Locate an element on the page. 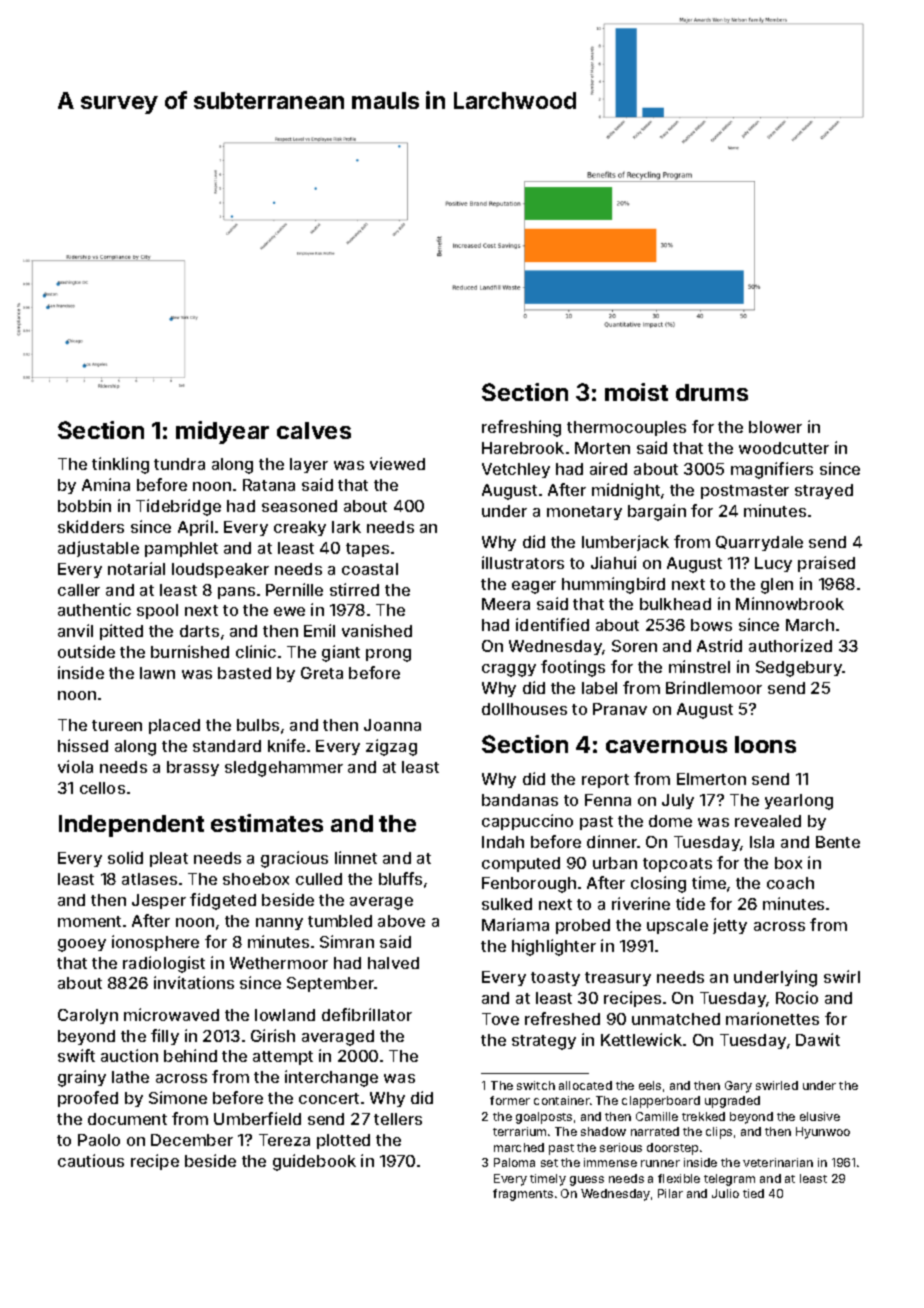 Image resolution: width=924 pixels, height=1308 pixels. linnet is located at coordinates (356, 857).
